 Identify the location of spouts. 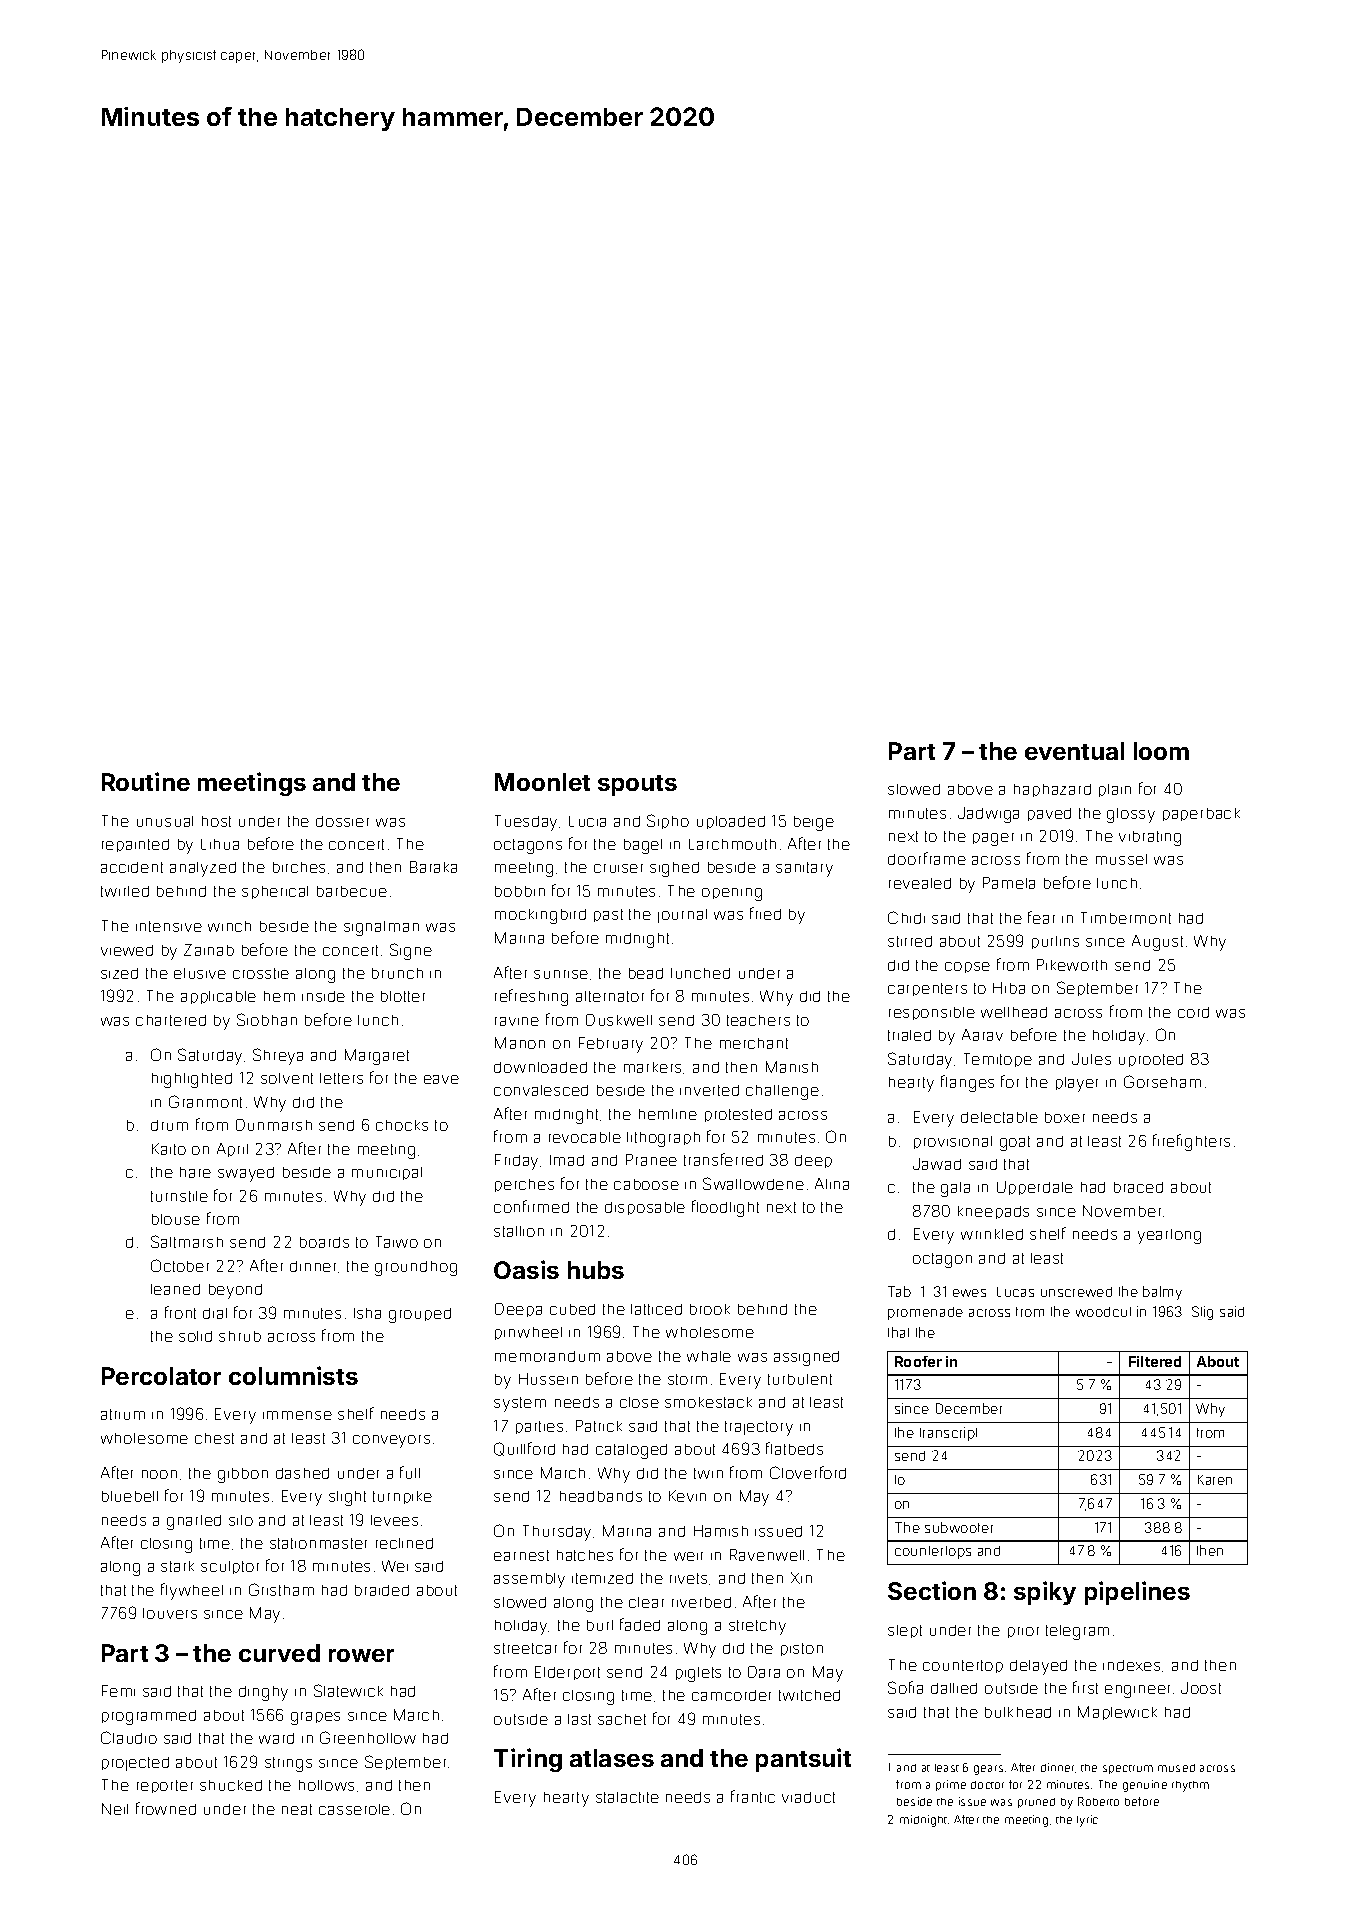
(637, 785).
